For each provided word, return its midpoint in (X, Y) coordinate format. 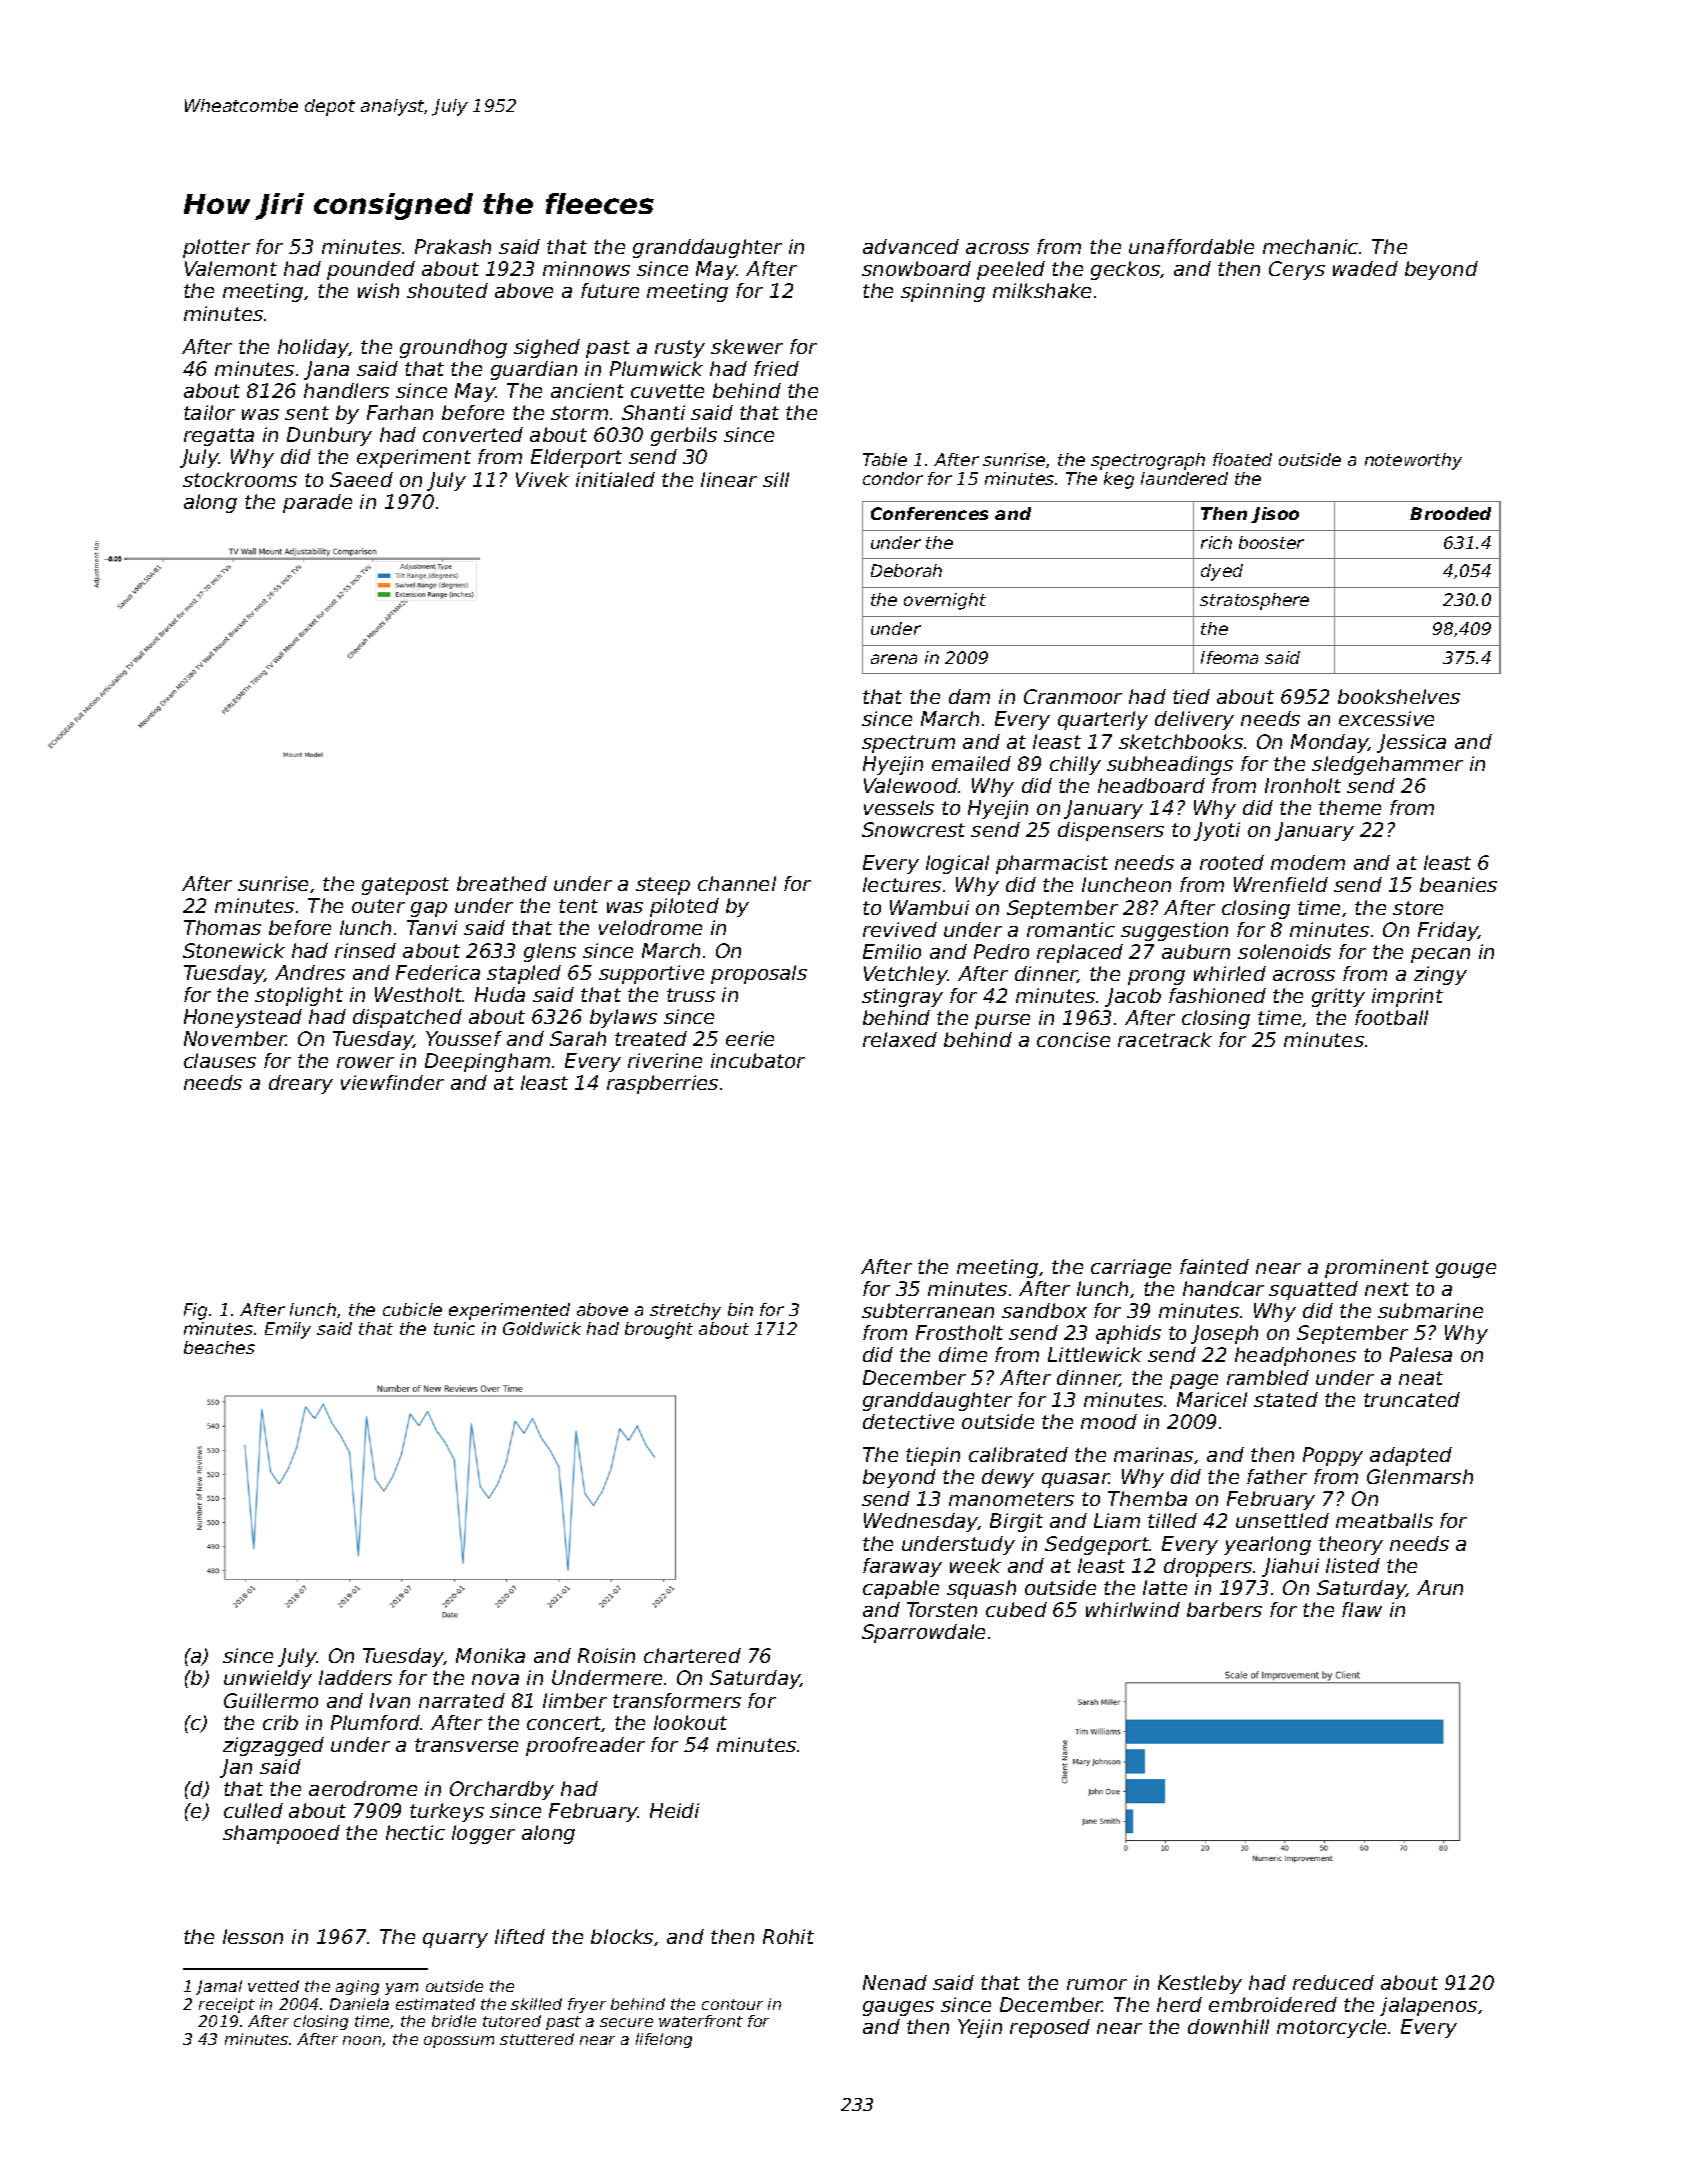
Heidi (674, 1810)
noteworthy (1413, 461)
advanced (911, 246)
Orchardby (502, 1790)
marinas (1153, 1454)
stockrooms (240, 479)
